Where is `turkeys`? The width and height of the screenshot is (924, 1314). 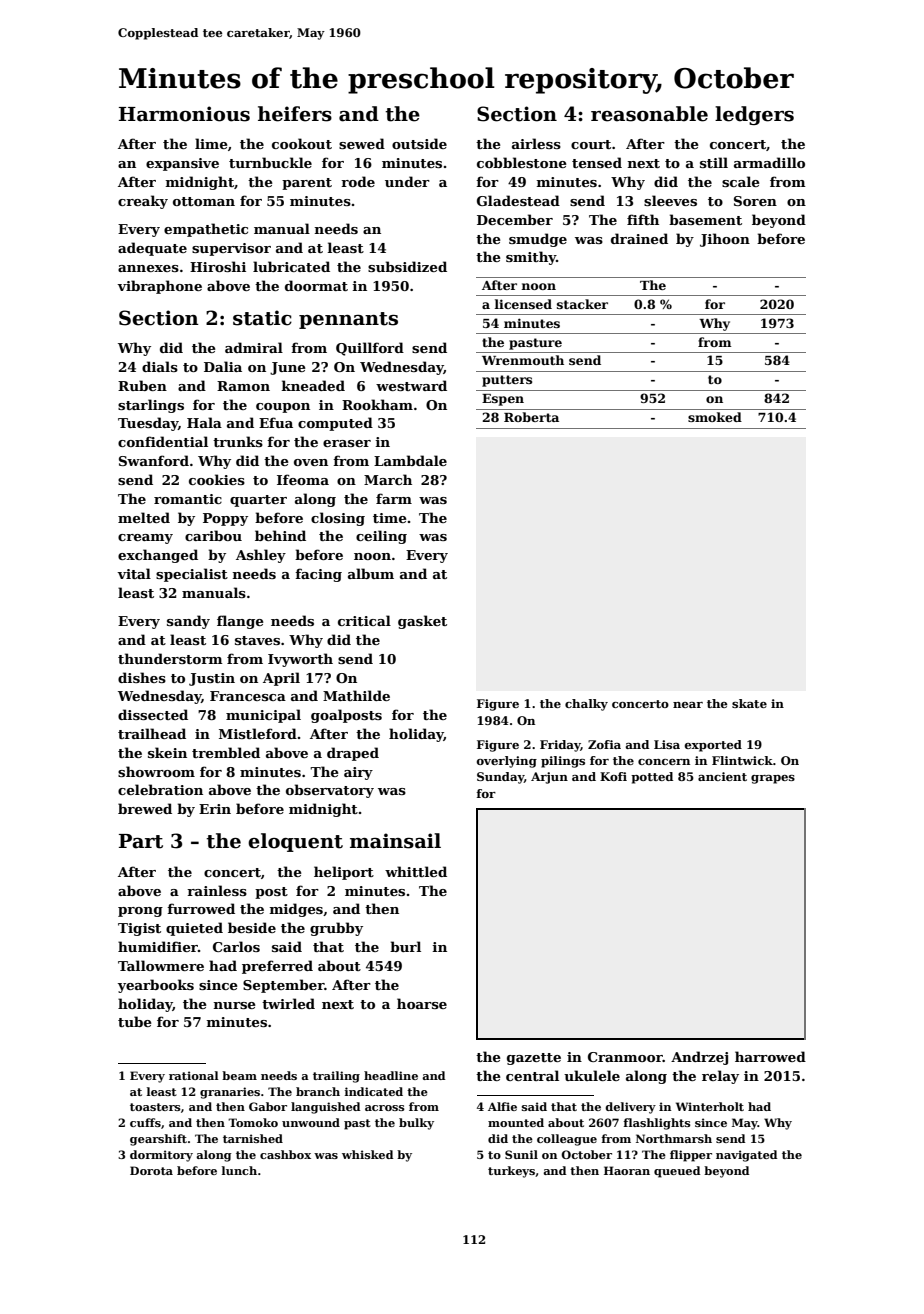
turkeys is located at coordinates (511, 1172).
